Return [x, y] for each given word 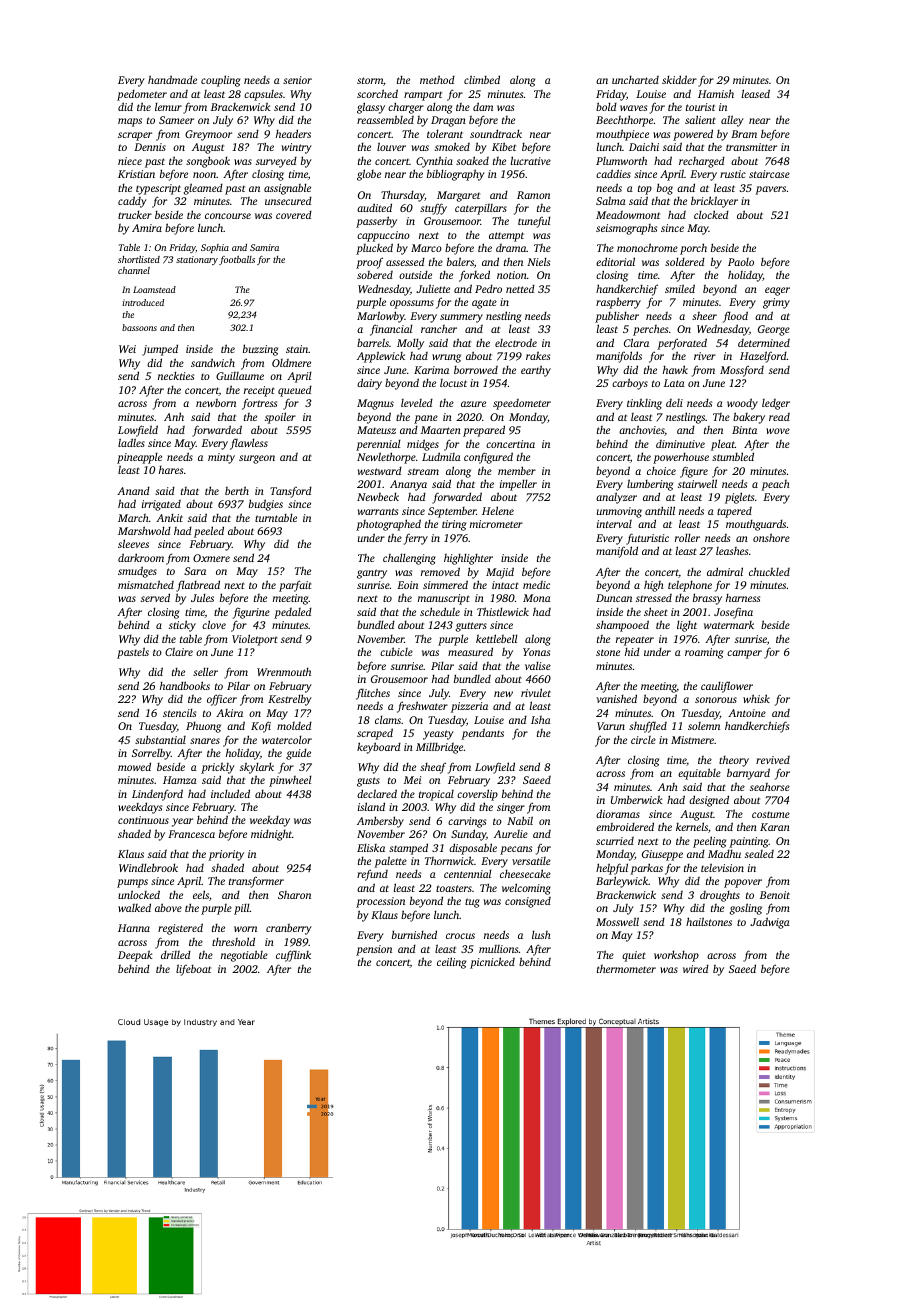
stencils [179, 712]
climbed [482, 79]
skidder [679, 79]
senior [297, 80]
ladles [131, 442]
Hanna [134, 928]
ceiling [451, 963]
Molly [410, 344]
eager [777, 291]
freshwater [422, 707]
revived [773, 760]
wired [696, 969]
